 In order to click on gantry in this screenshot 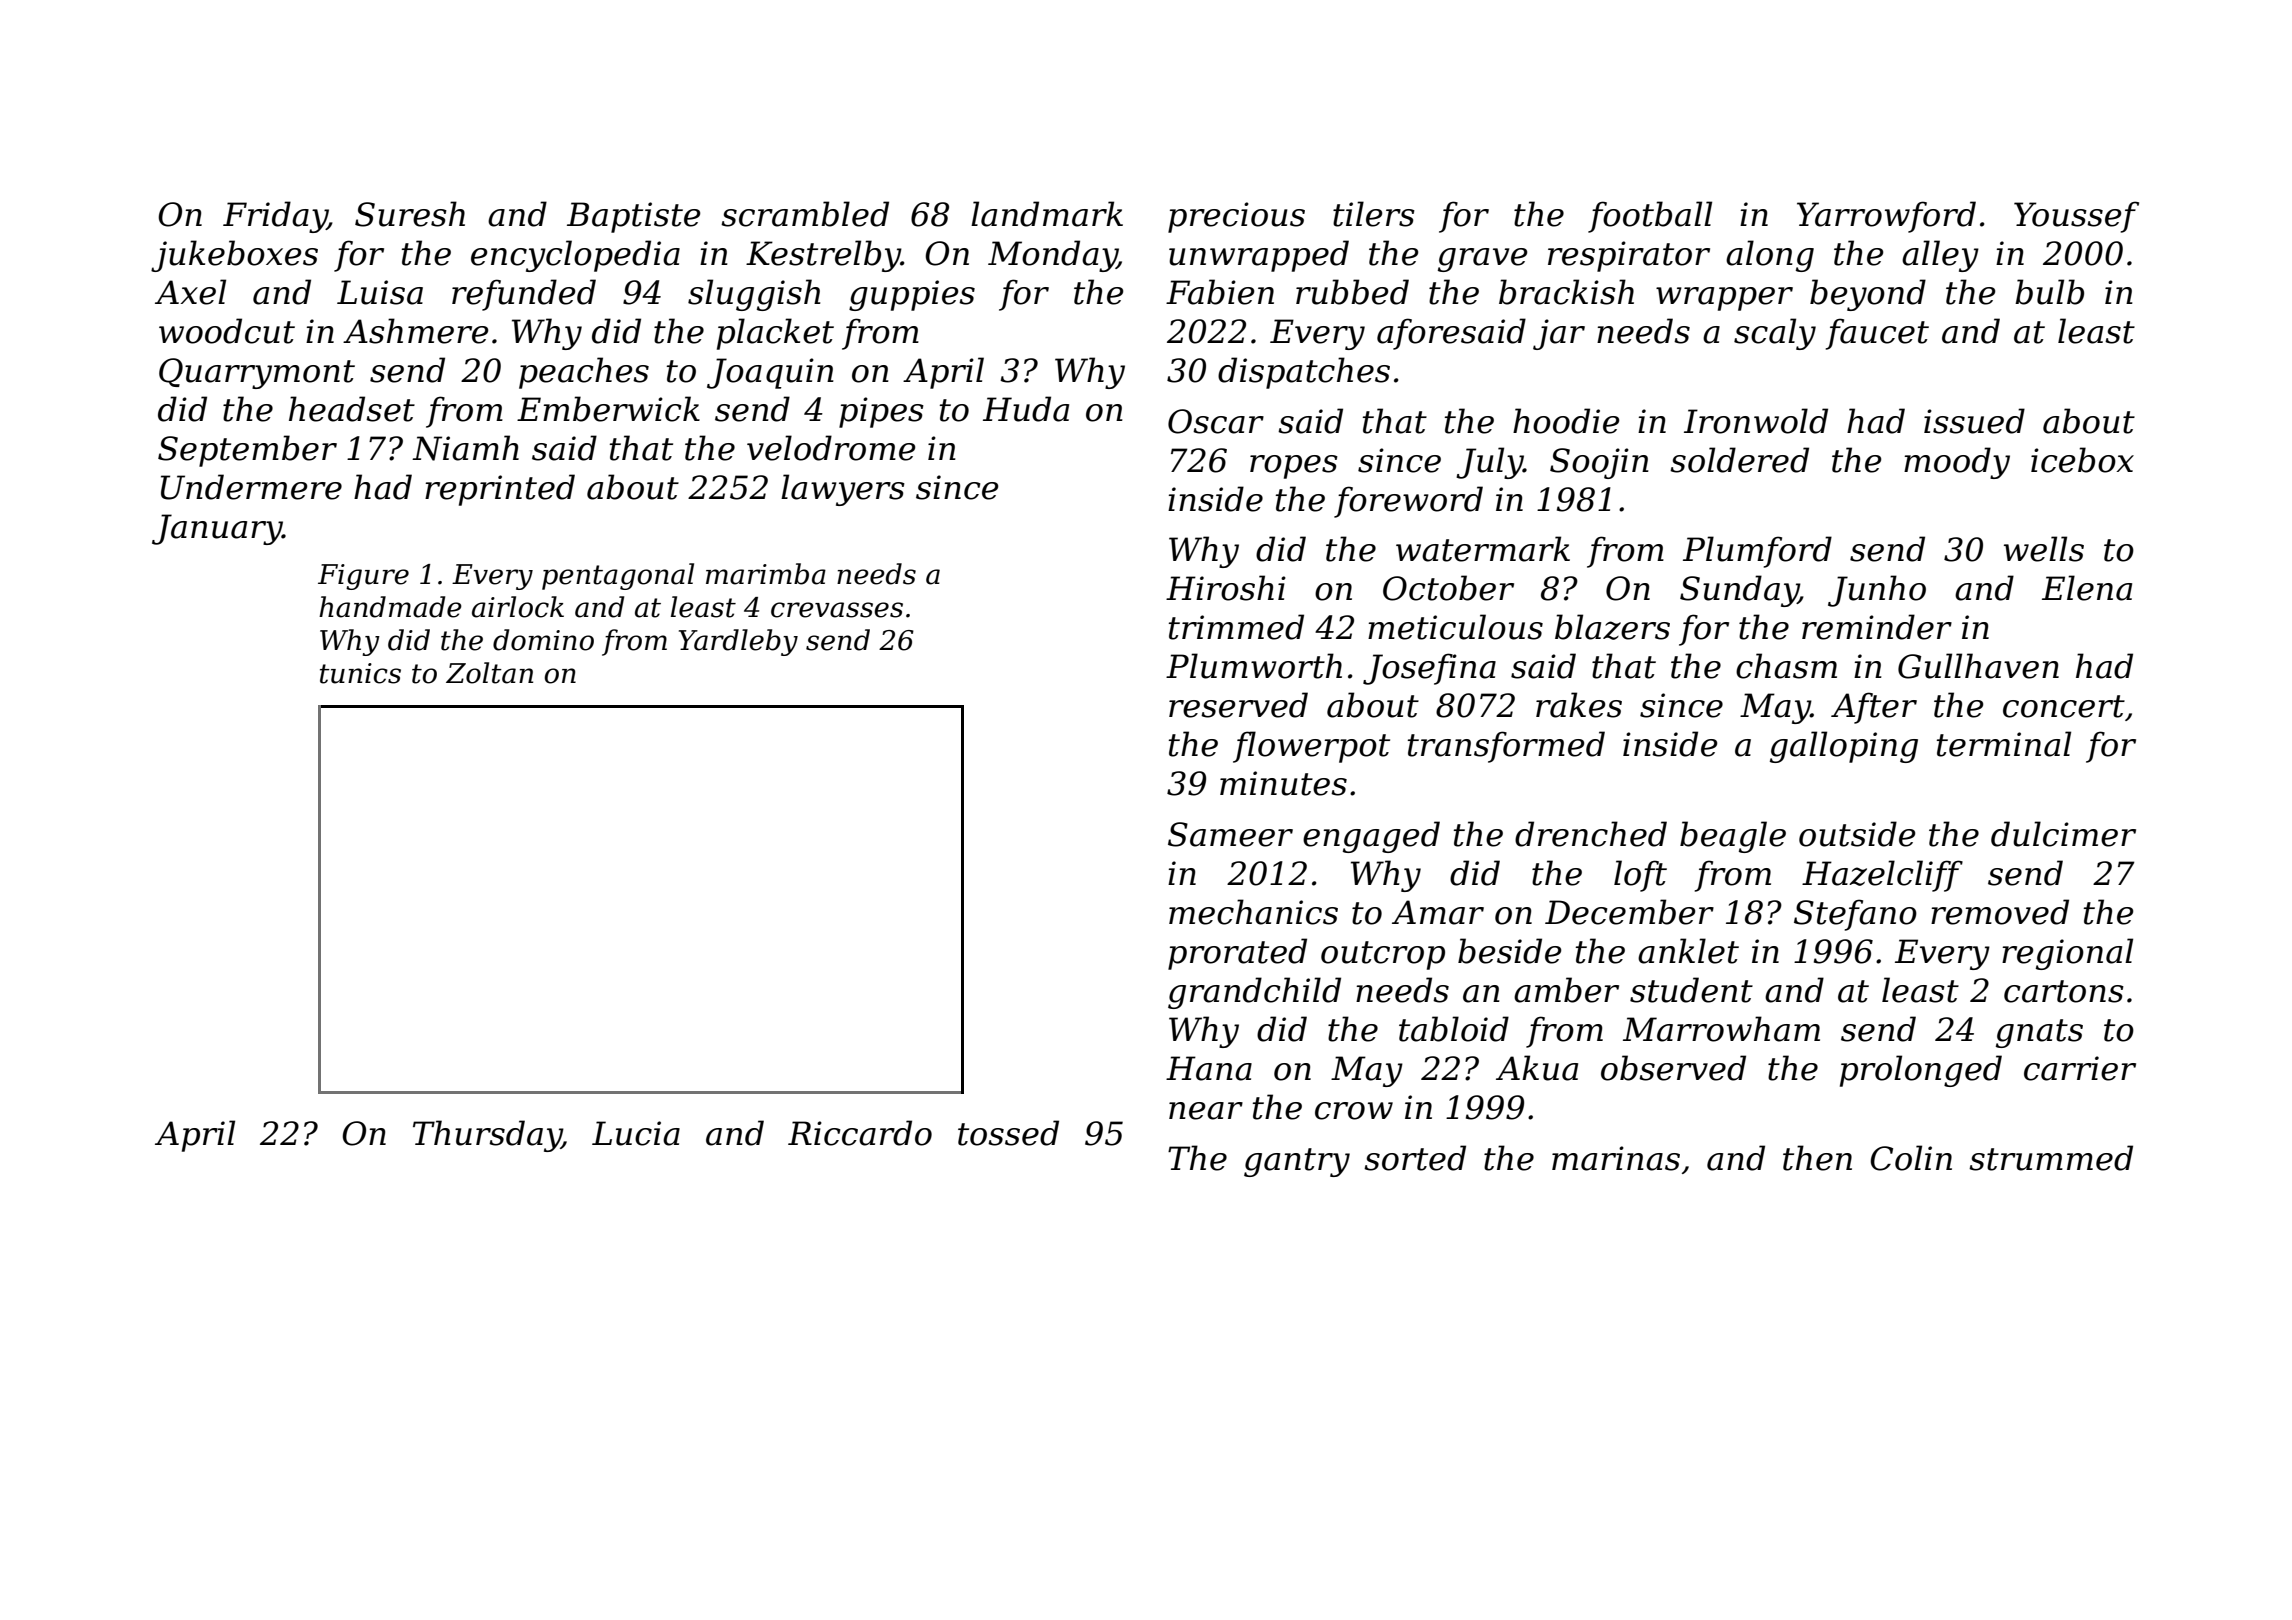, I will do `click(1297, 1162)`.
